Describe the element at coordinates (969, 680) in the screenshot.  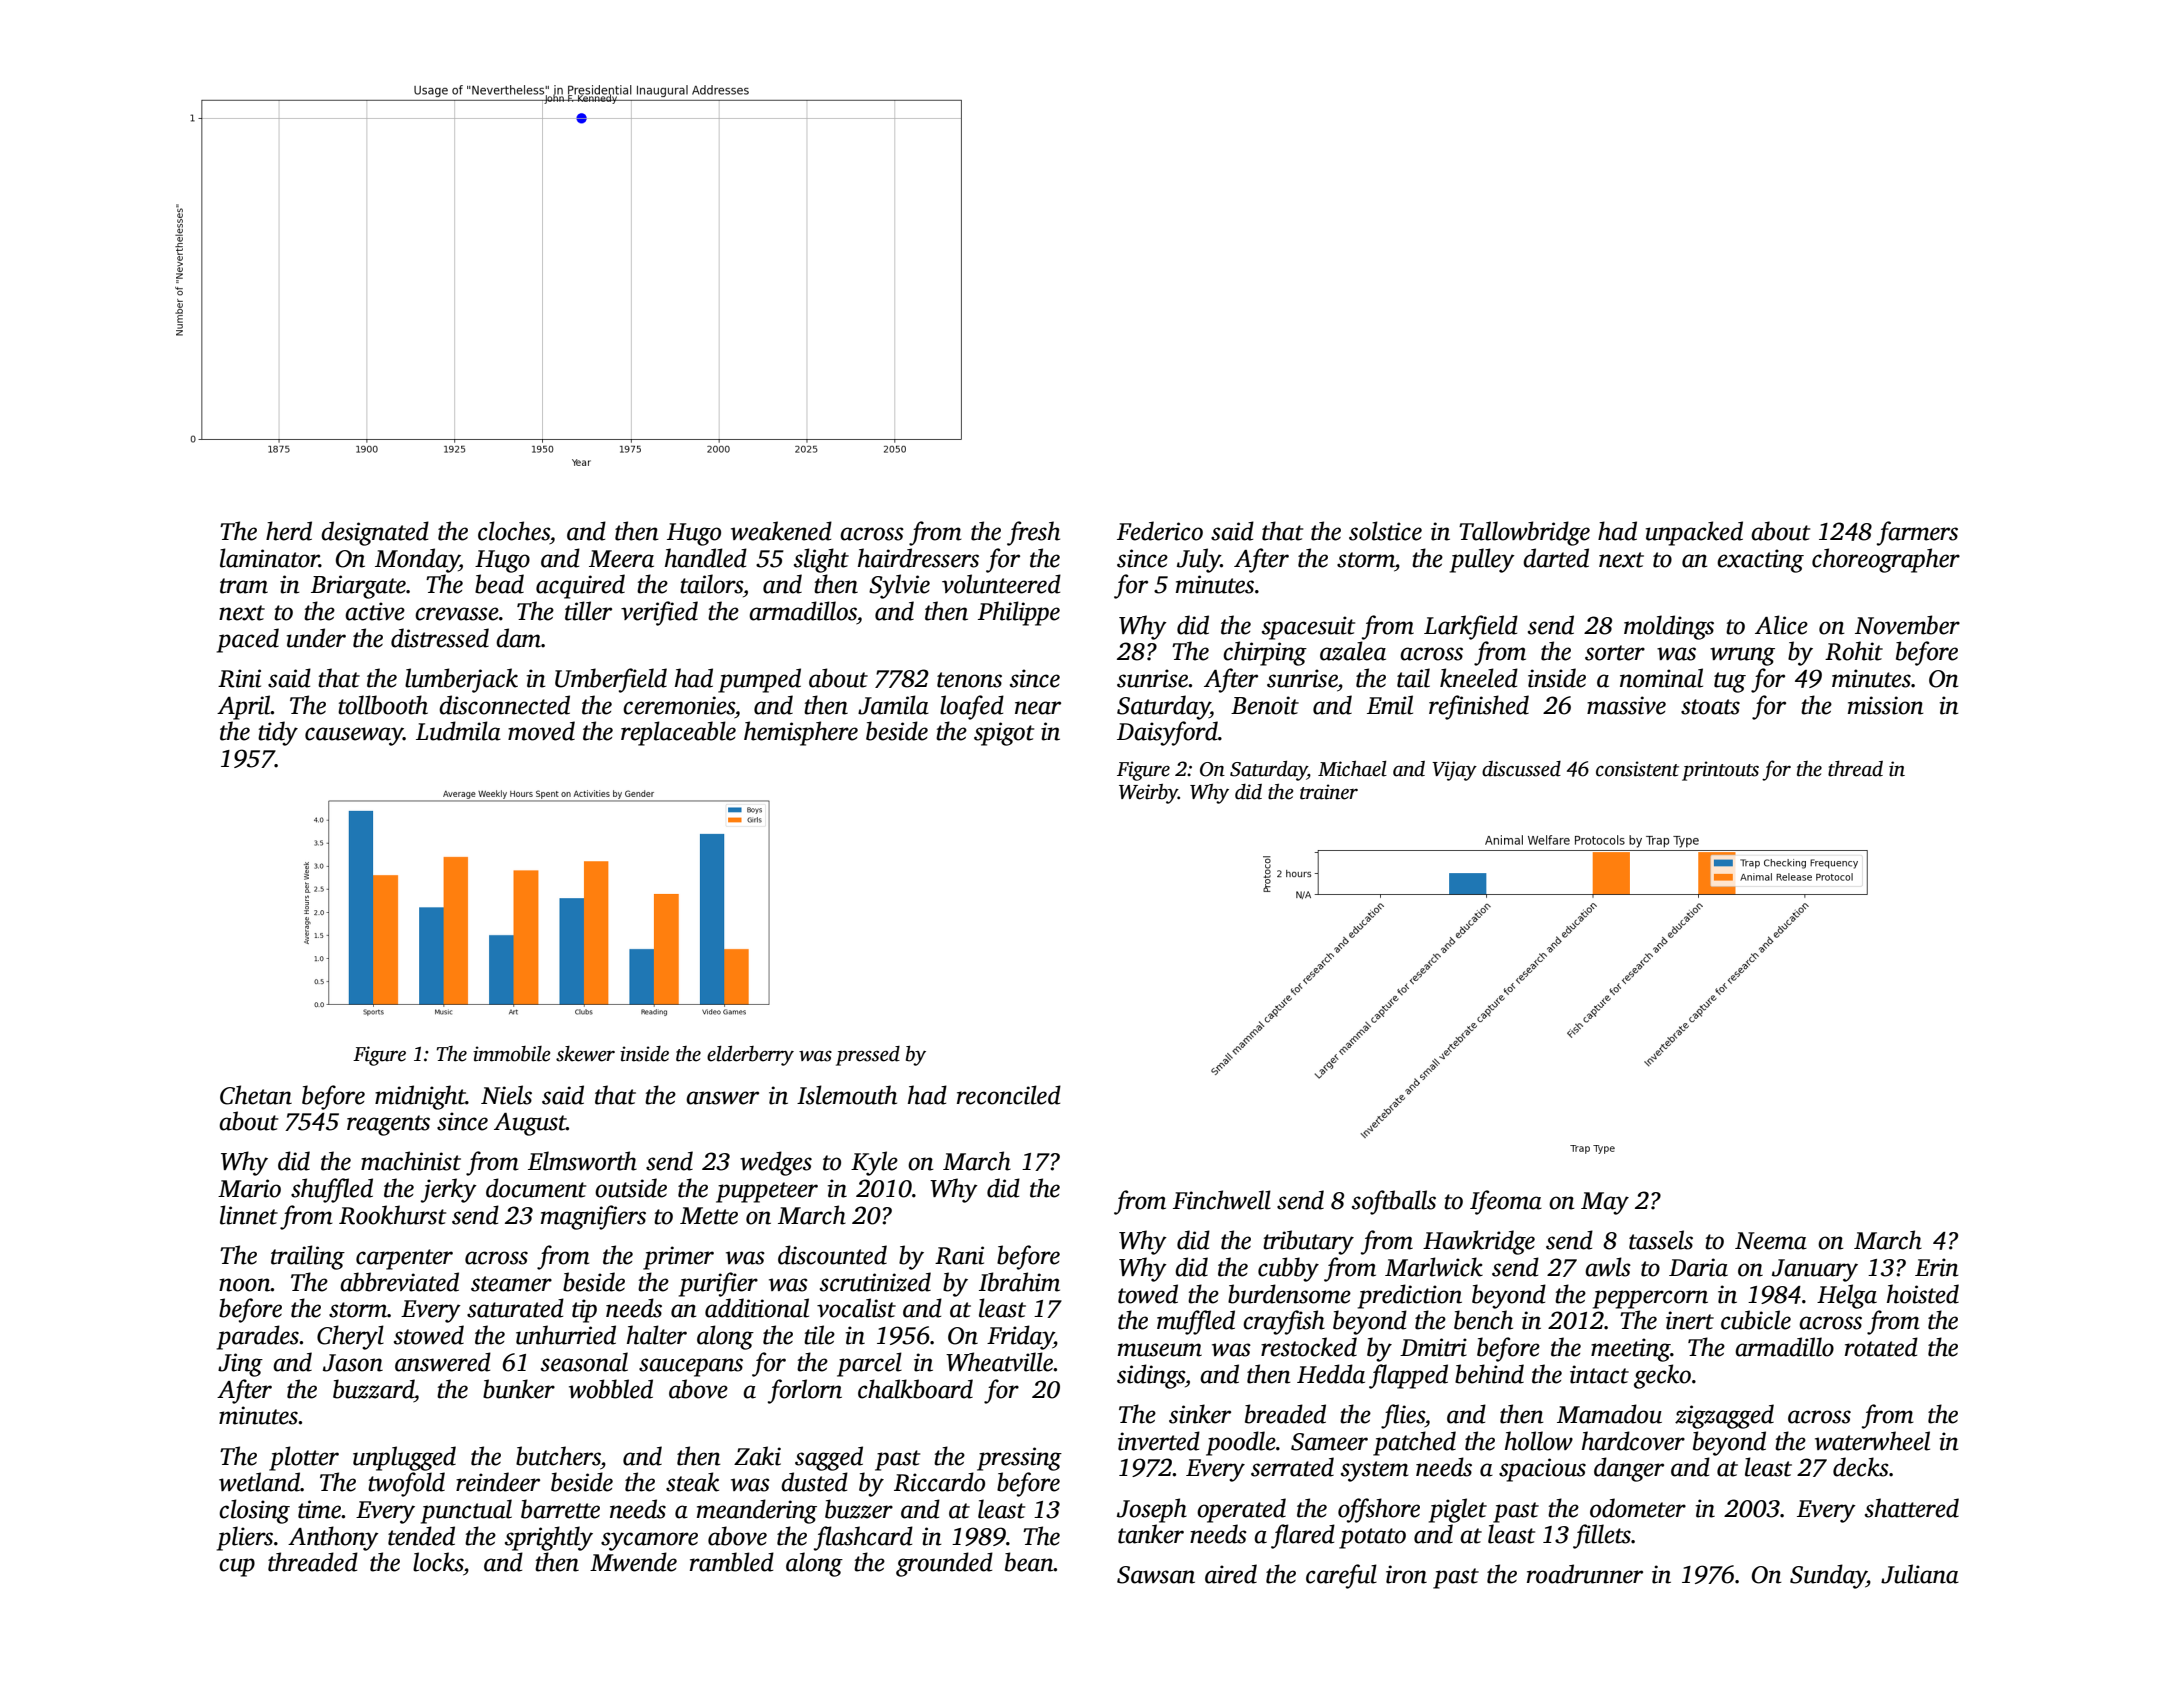
I see `tenons` at that location.
